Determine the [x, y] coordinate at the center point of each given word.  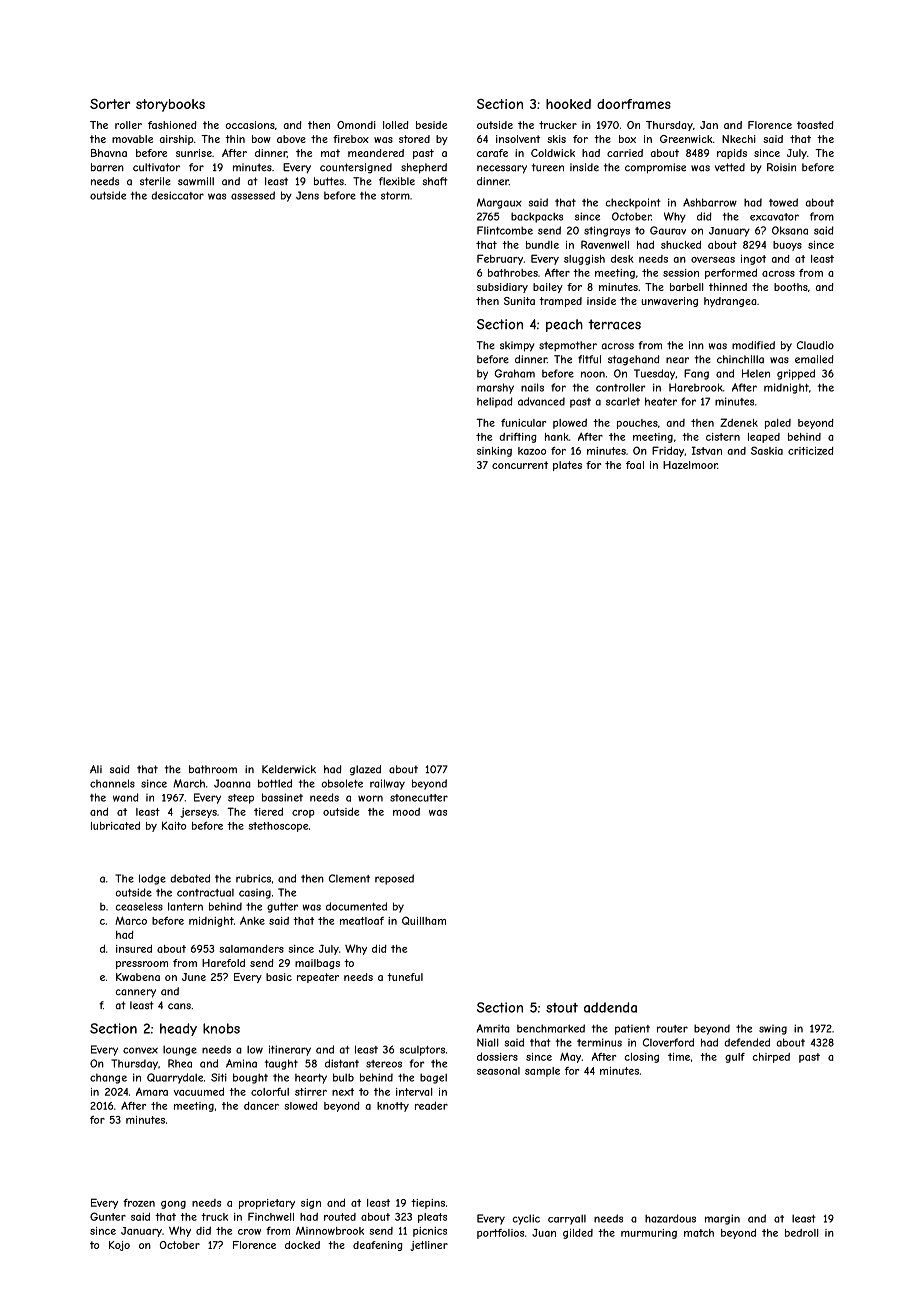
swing [773, 1030]
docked [302, 1245]
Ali [96, 769]
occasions [250, 125]
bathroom [213, 769]
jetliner [429, 1246]
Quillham [424, 920]
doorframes [634, 104]
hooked [568, 104]
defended [747, 1042]
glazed [365, 770]
